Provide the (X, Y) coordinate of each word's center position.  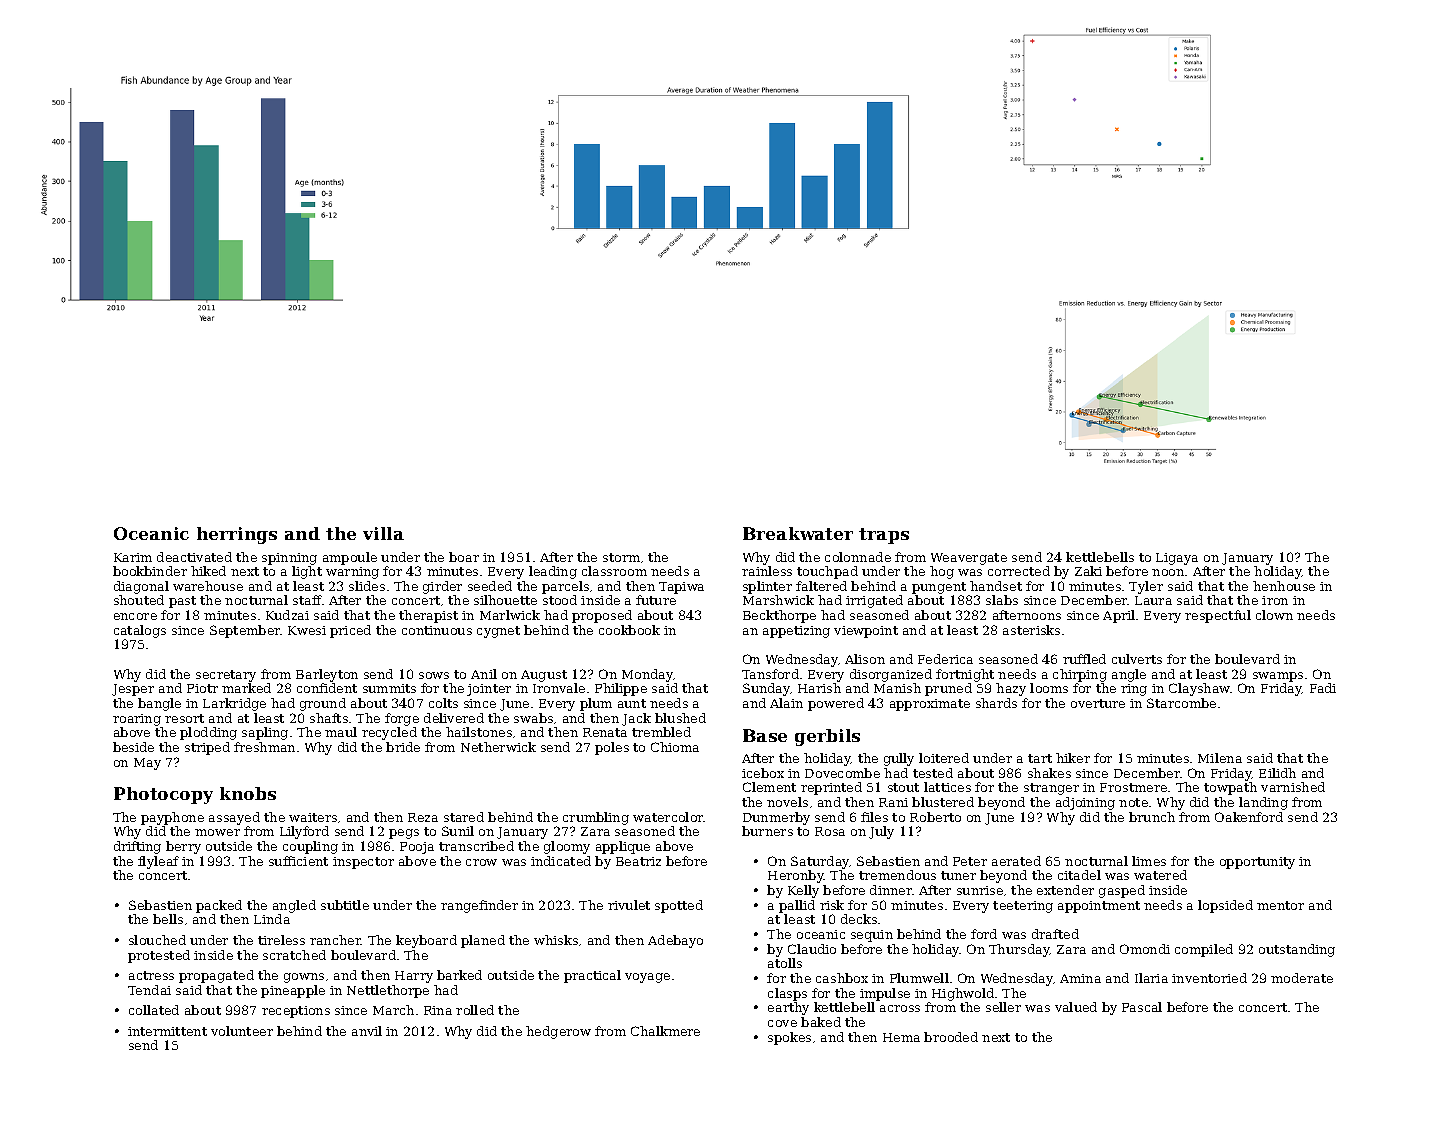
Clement (769, 787)
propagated (216, 976)
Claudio (812, 949)
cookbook (629, 630)
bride (403, 747)
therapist (428, 616)
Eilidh (1277, 773)
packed (219, 906)
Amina (1080, 978)
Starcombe (1181, 703)
